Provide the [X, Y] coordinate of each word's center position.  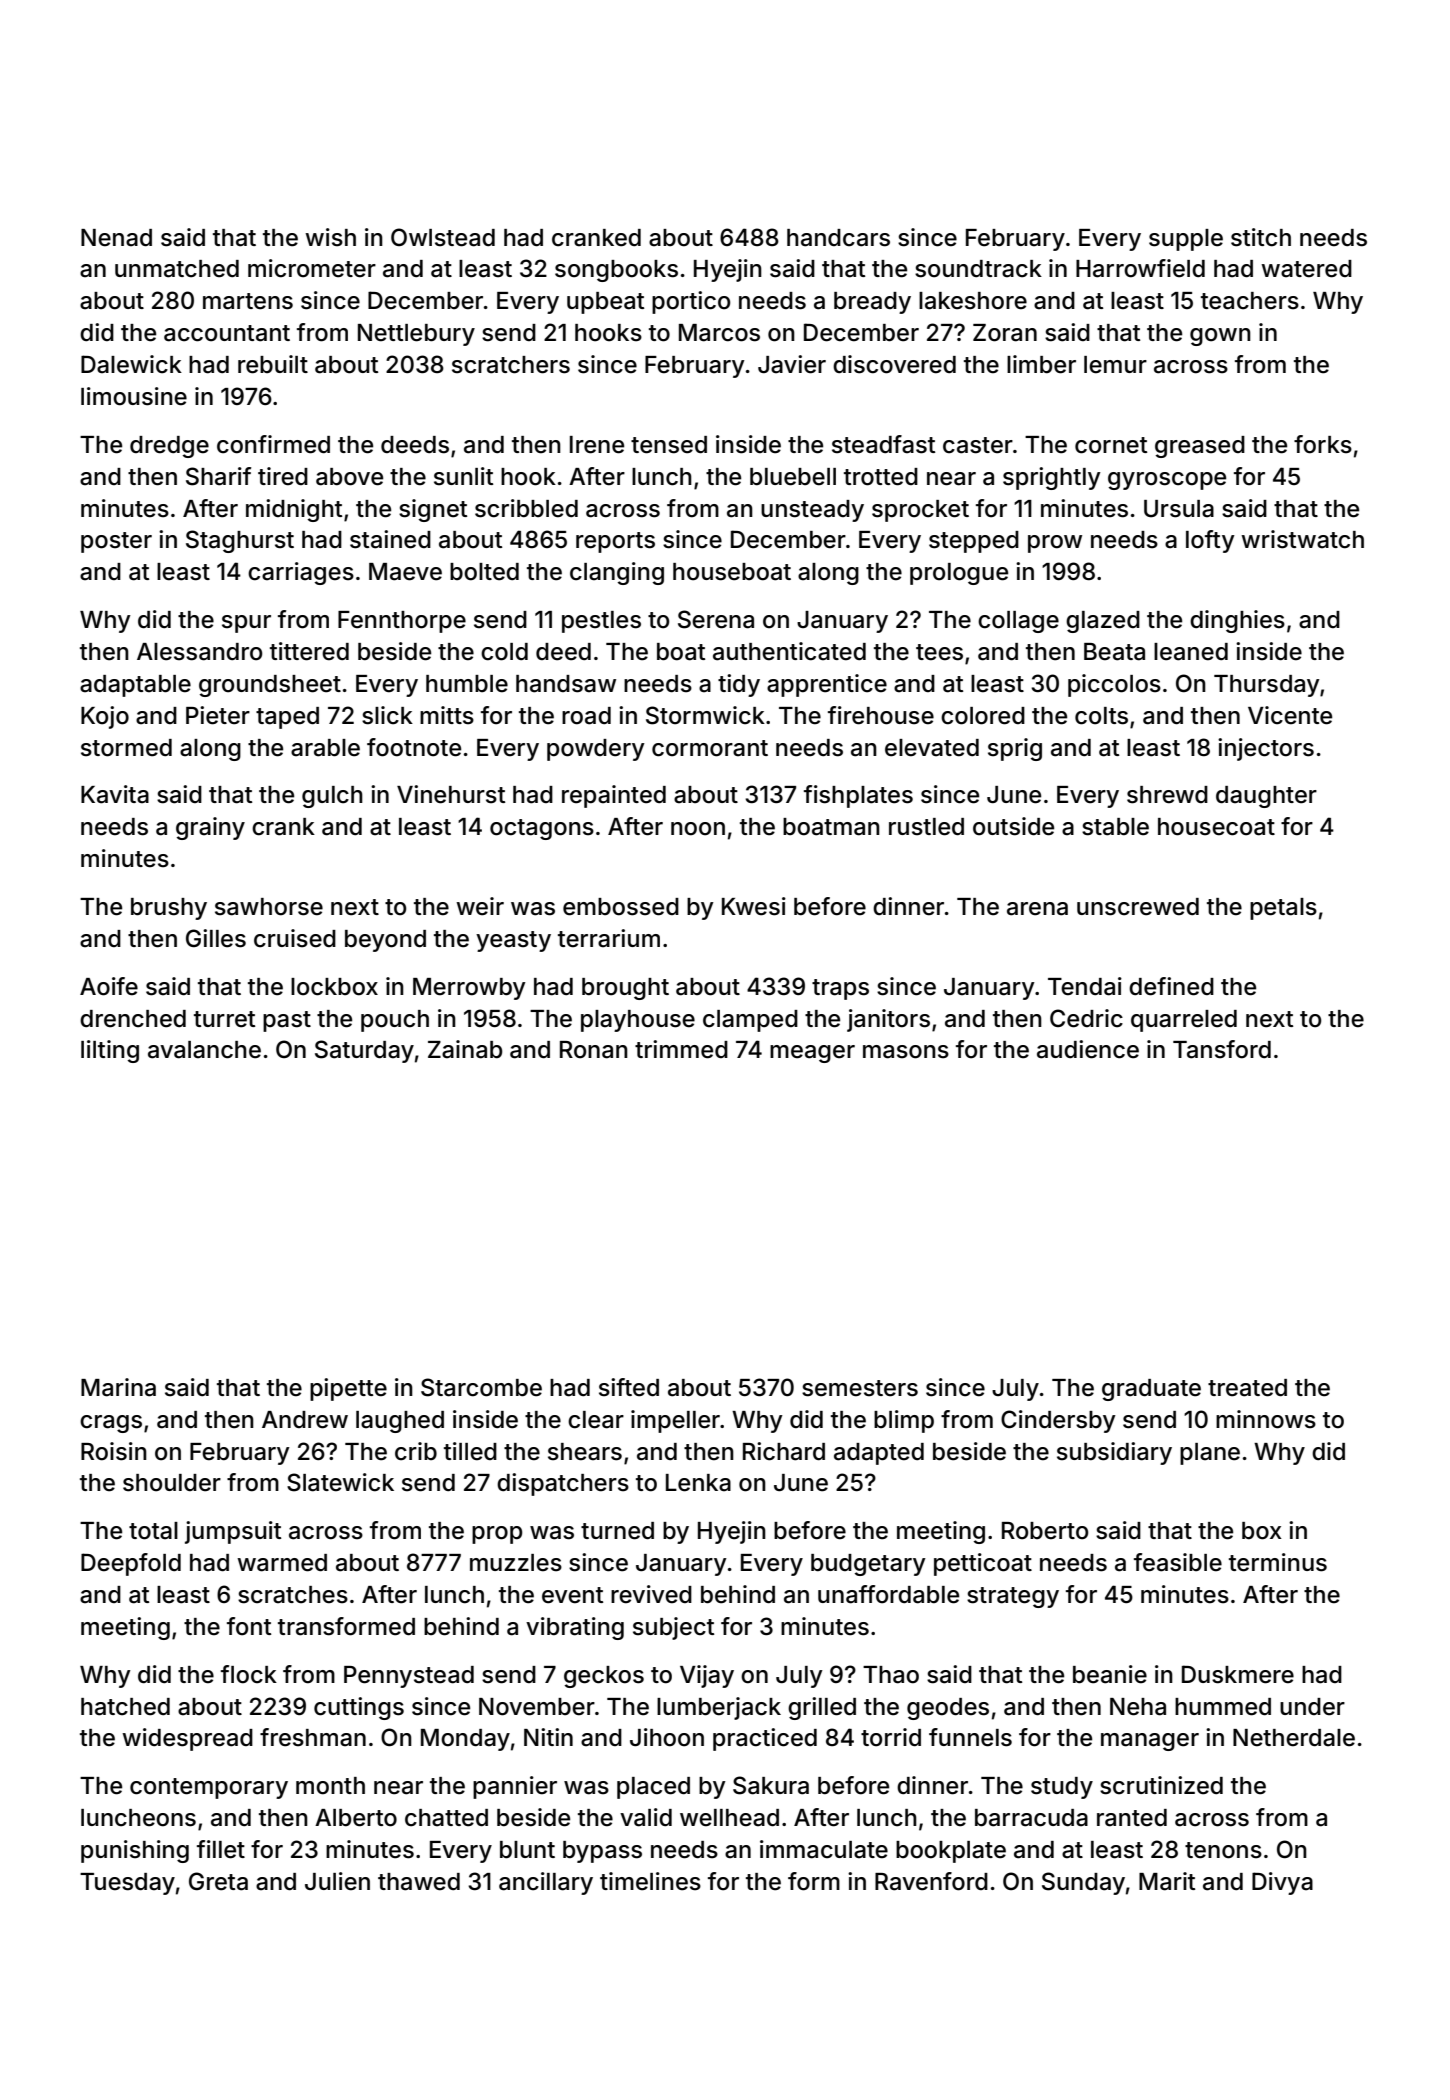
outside [1013, 826]
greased [1200, 447]
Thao [891, 1675]
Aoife [109, 986]
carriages [301, 573]
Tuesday [127, 1884]
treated [1247, 1388]
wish [330, 237]
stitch [1261, 237]
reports [615, 542]
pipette [348, 1389]
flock [249, 1674]
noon [698, 829]
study [1062, 1788]
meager [812, 1054]
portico [691, 302]
